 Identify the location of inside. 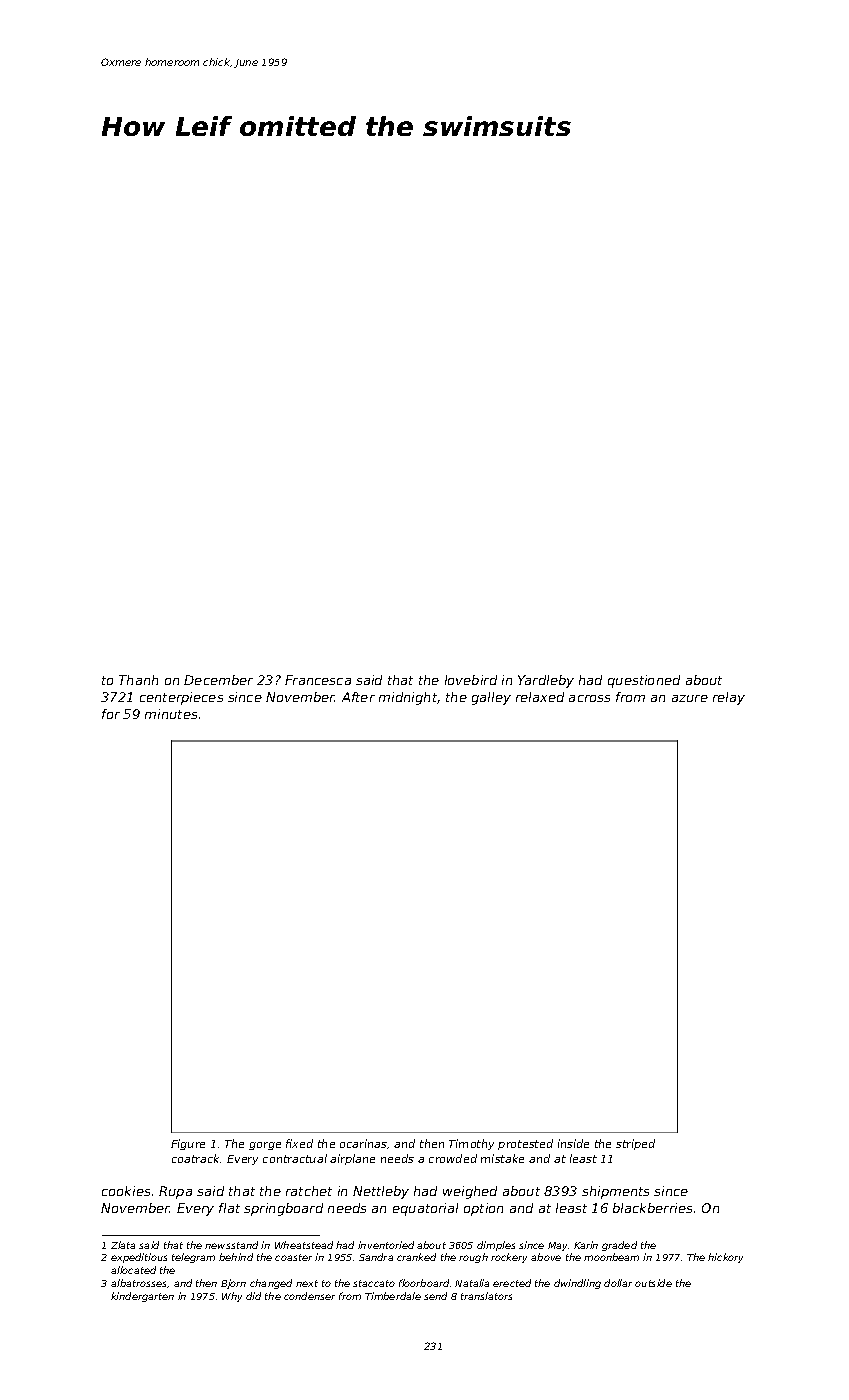
(573, 1143).
